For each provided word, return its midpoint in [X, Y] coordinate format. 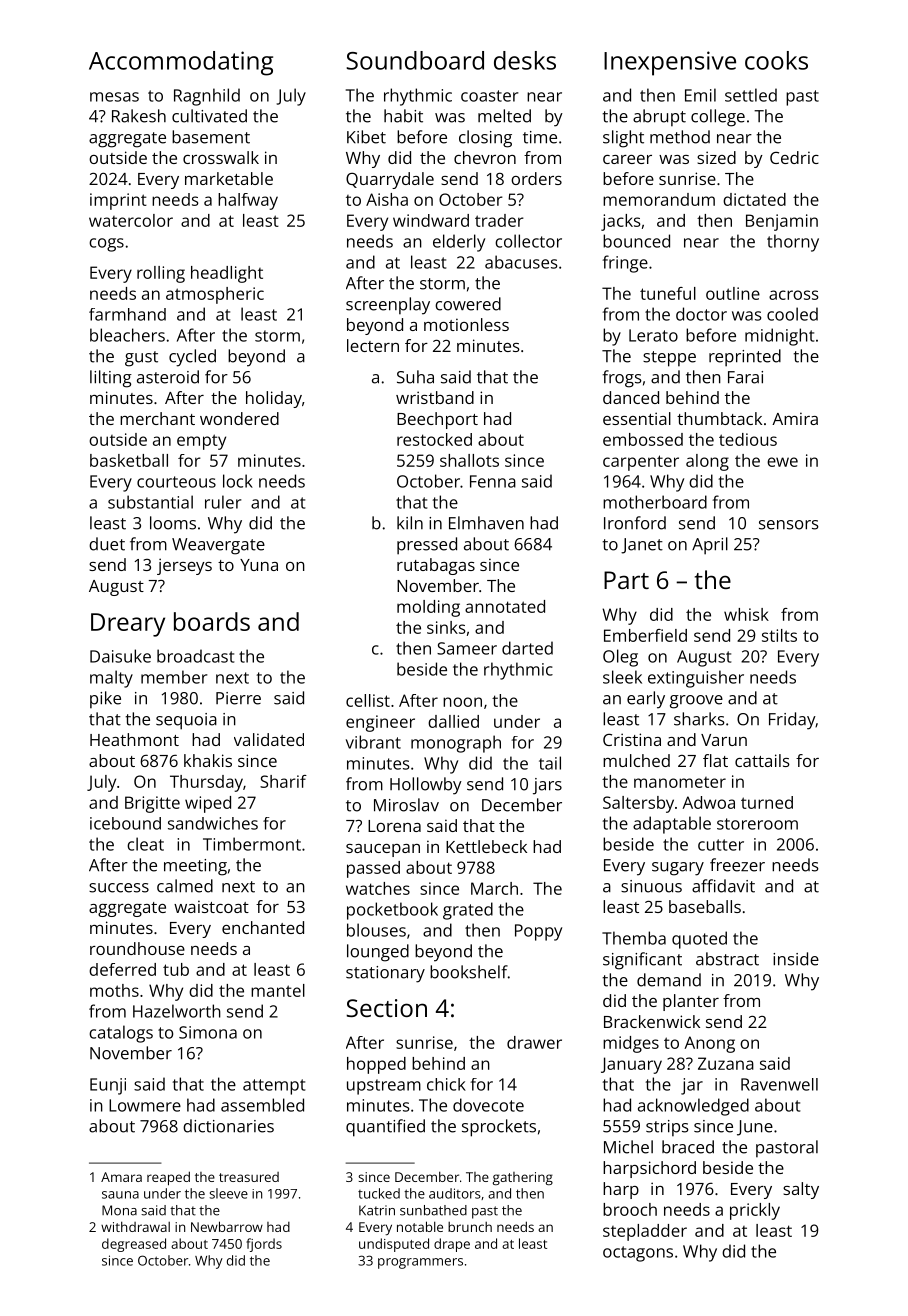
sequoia [186, 721]
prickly [755, 1211]
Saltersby [638, 804]
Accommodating [181, 63]
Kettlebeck [486, 846]
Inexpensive [670, 63]
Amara [121, 1177]
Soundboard [415, 60]
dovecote [488, 1105]
